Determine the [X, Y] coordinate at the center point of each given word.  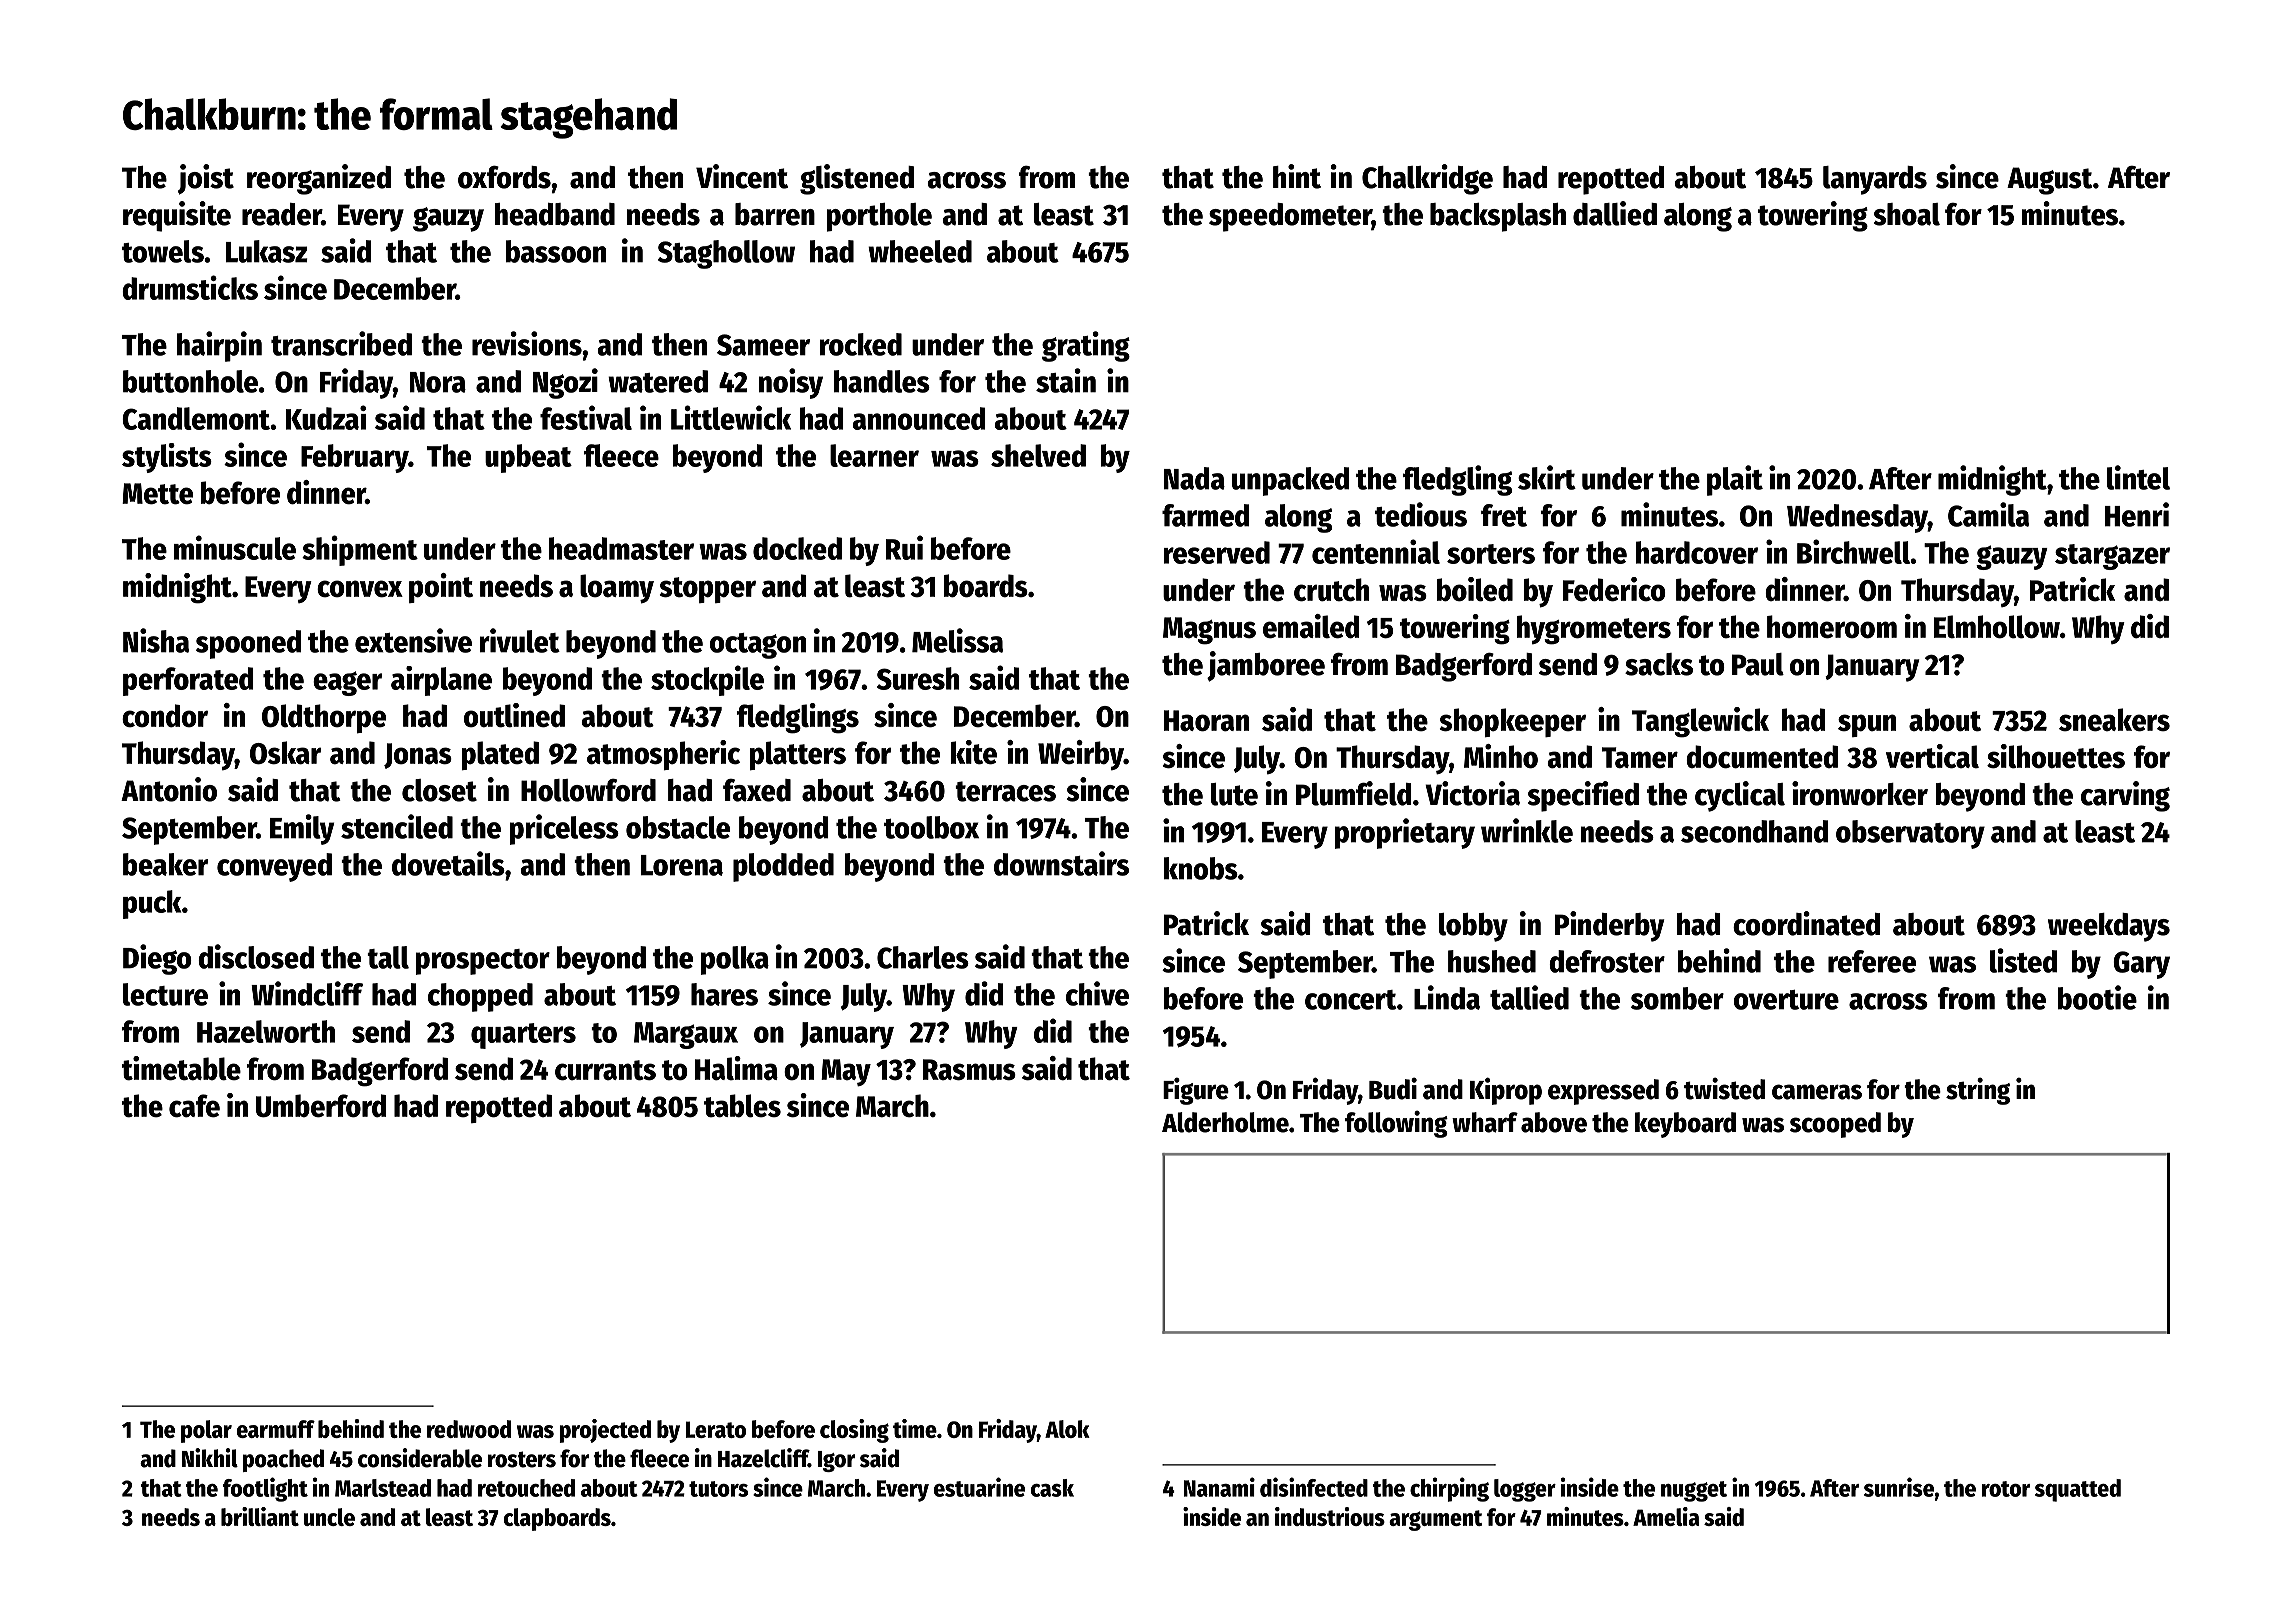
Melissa [957, 640]
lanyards [1875, 180]
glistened [857, 179]
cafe [194, 1106]
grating [1086, 346]
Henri [2137, 514]
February [354, 458]
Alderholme [1225, 1122]
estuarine [979, 1487]
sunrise [1899, 1487]
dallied [1615, 213]
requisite [177, 216]
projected [605, 1431]
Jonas [418, 756]
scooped [1835, 1125]
